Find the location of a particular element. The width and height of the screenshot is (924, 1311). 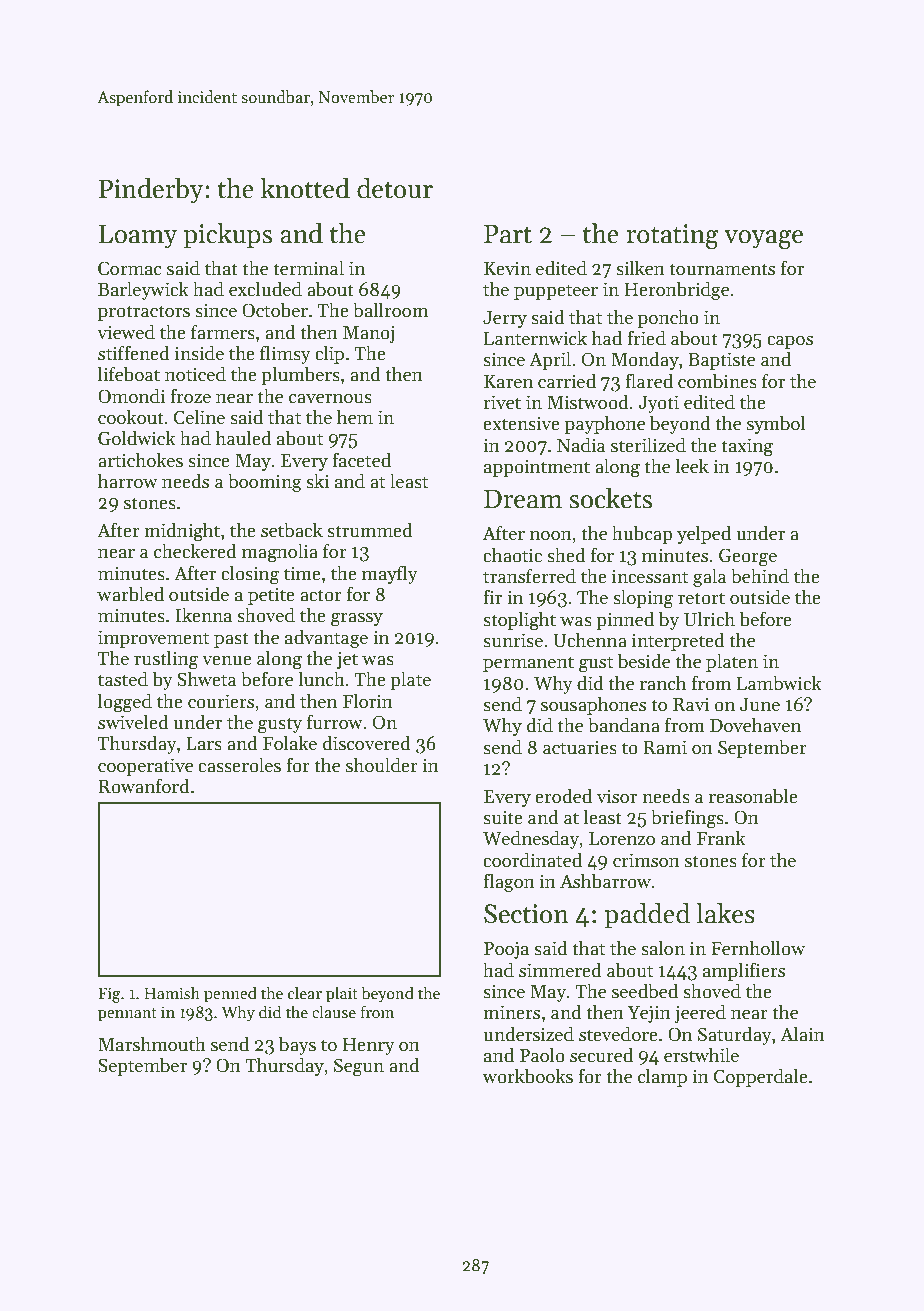

suite is located at coordinates (503, 817).
